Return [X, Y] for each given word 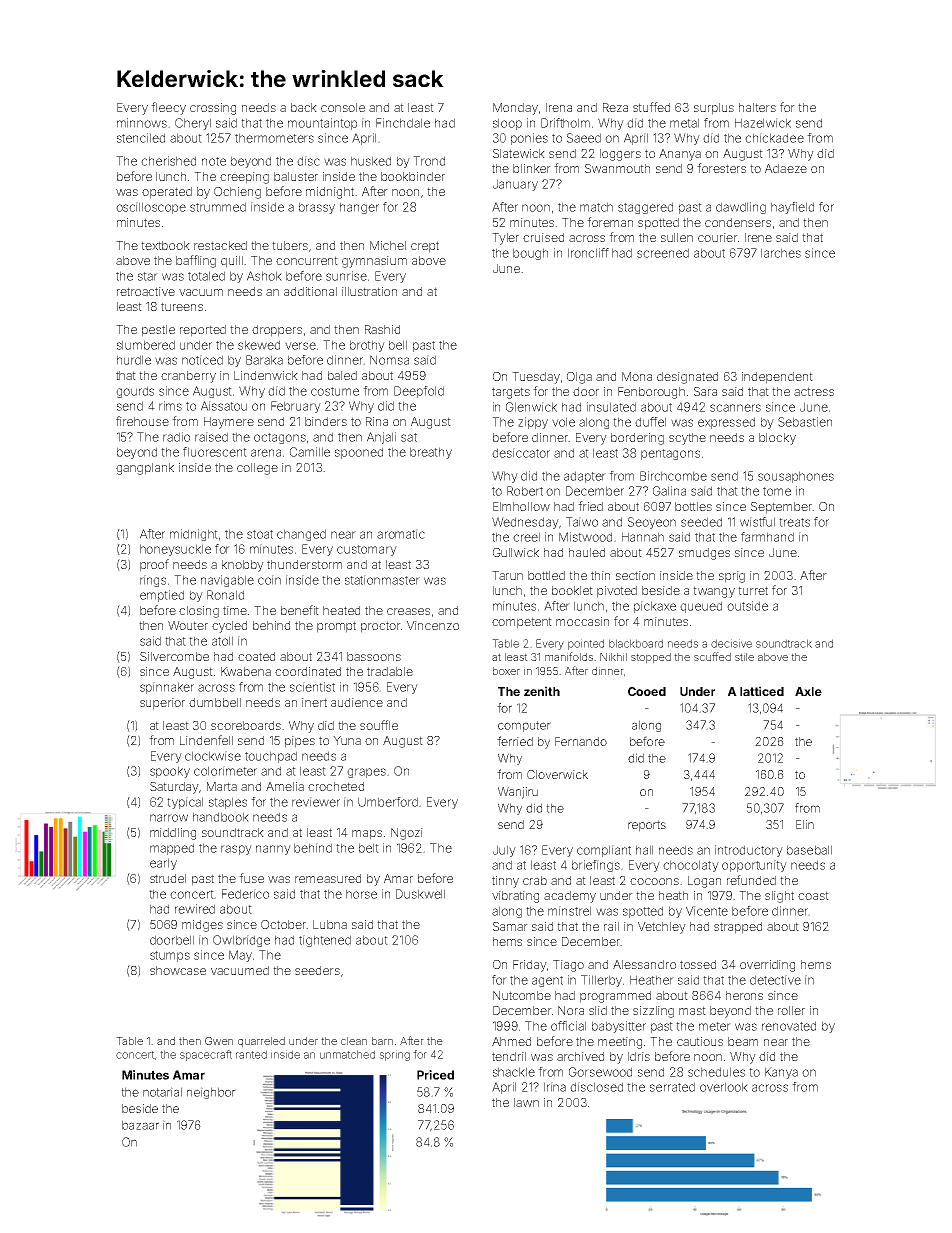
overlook [724, 1087]
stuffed [651, 107]
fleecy [168, 108]
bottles [693, 506]
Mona [637, 376]
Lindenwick [266, 375]
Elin [805, 824]
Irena [559, 107]
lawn [526, 1102]
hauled [587, 552]
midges [202, 926]
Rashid [382, 329]
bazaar [140, 1125]
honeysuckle [175, 550]
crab [535, 880]
